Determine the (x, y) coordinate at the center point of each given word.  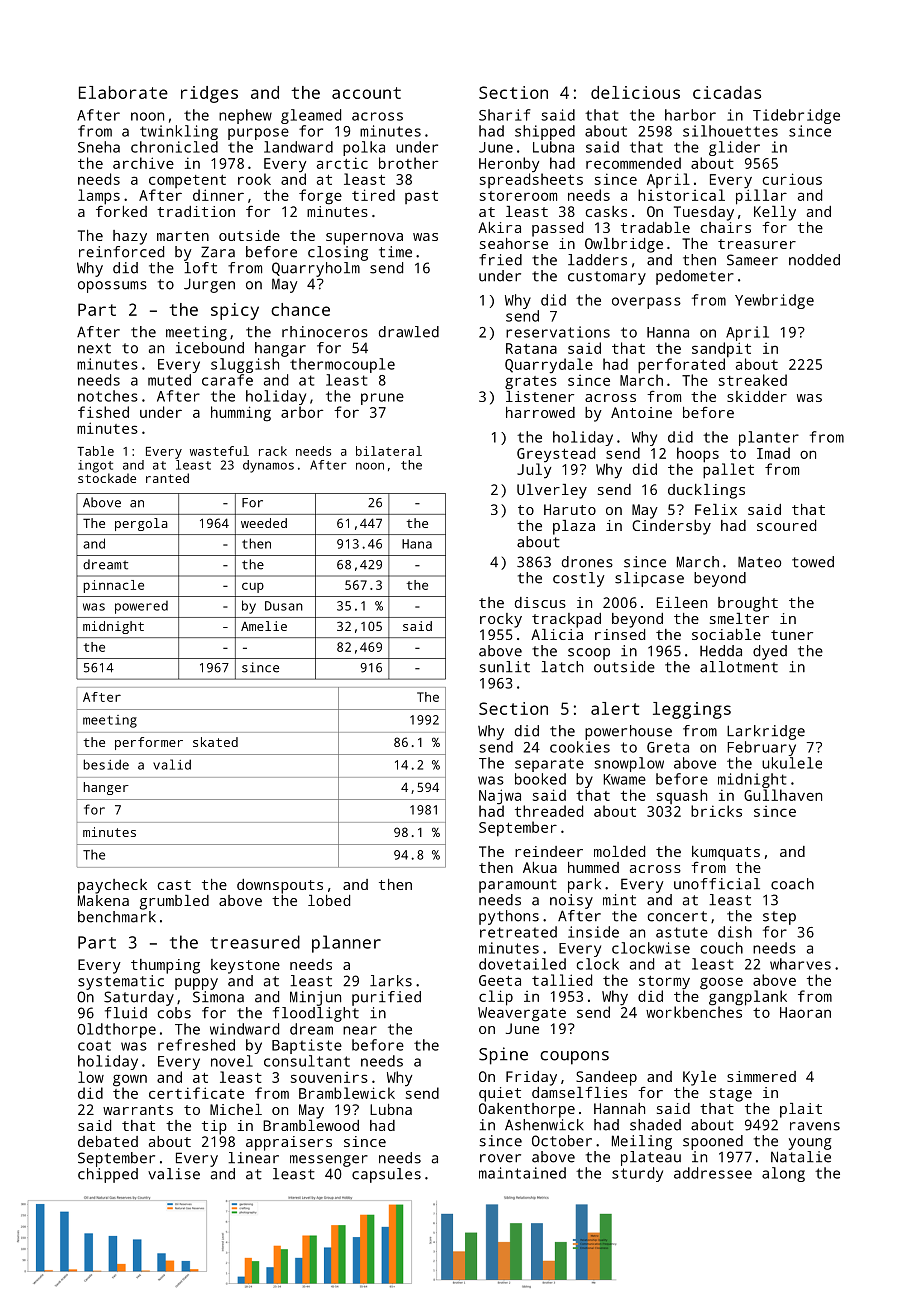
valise (174, 1174)
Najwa (500, 797)
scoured (786, 525)
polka (364, 148)
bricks (716, 811)
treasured (255, 942)
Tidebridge (796, 116)
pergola (141, 524)
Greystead (556, 454)
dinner (218, 195)
